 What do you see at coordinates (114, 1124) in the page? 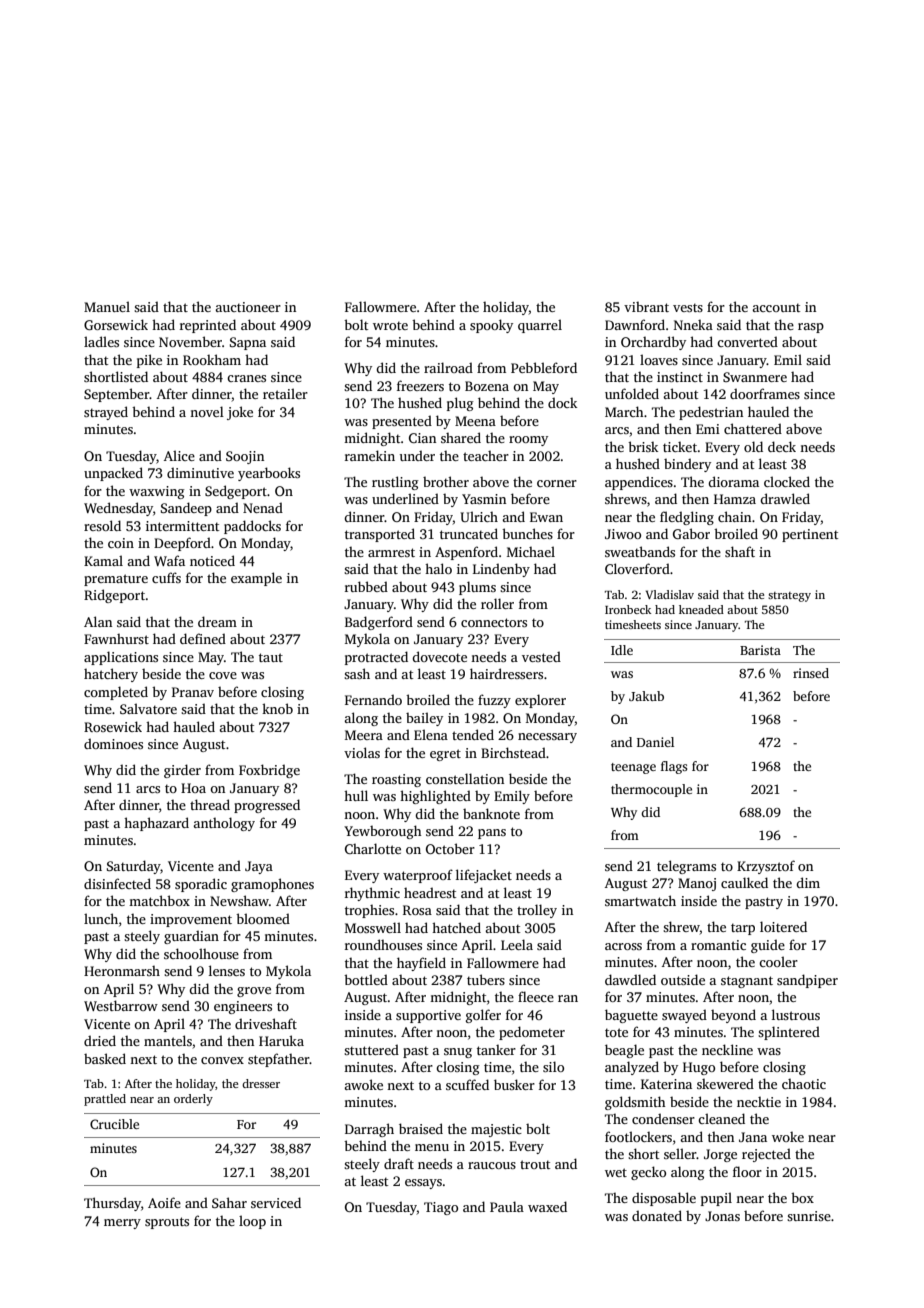
I see `Crucible` at bounding box center [114, 1124].
